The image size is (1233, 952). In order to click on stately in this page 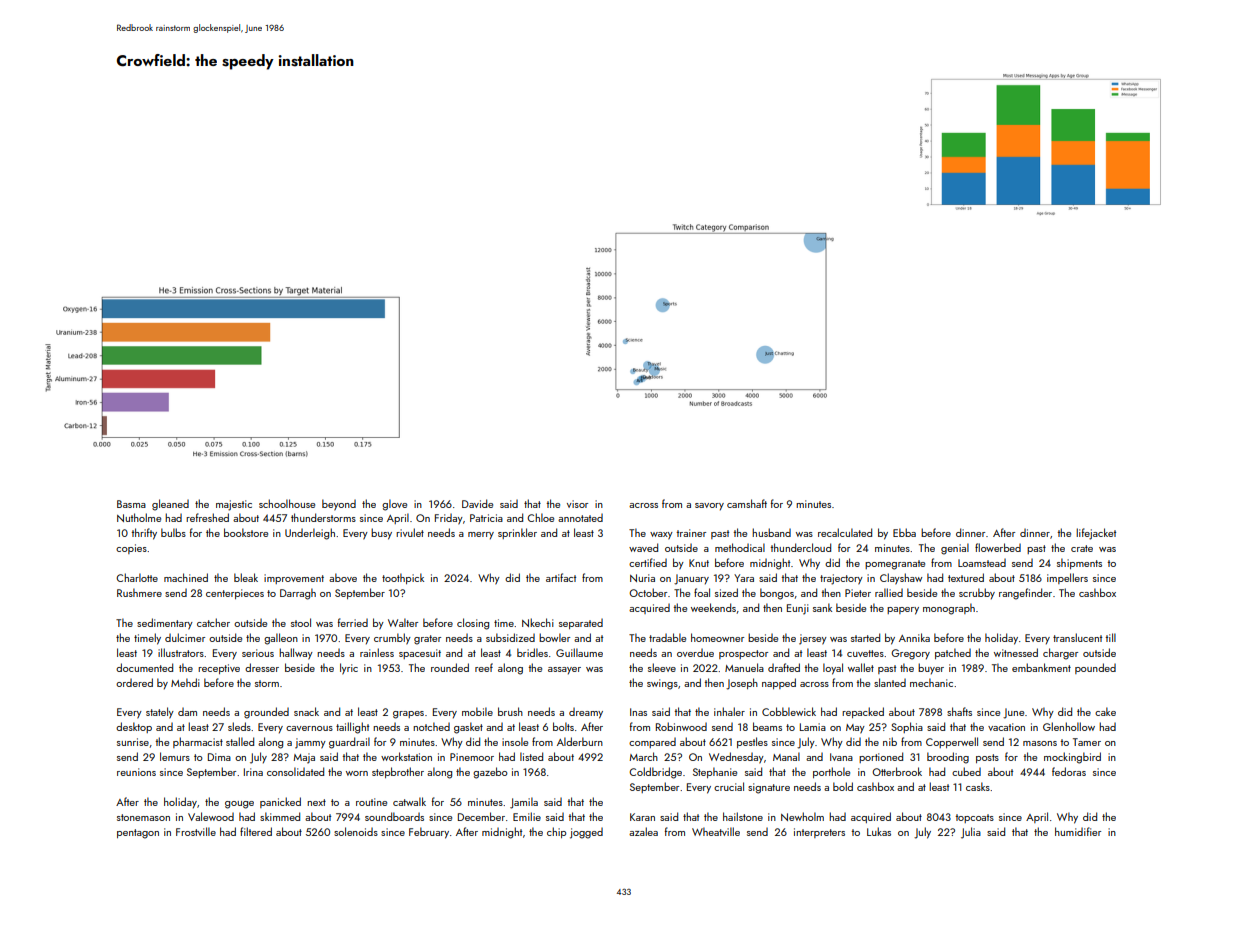, I will do `click(160, 713)`.
